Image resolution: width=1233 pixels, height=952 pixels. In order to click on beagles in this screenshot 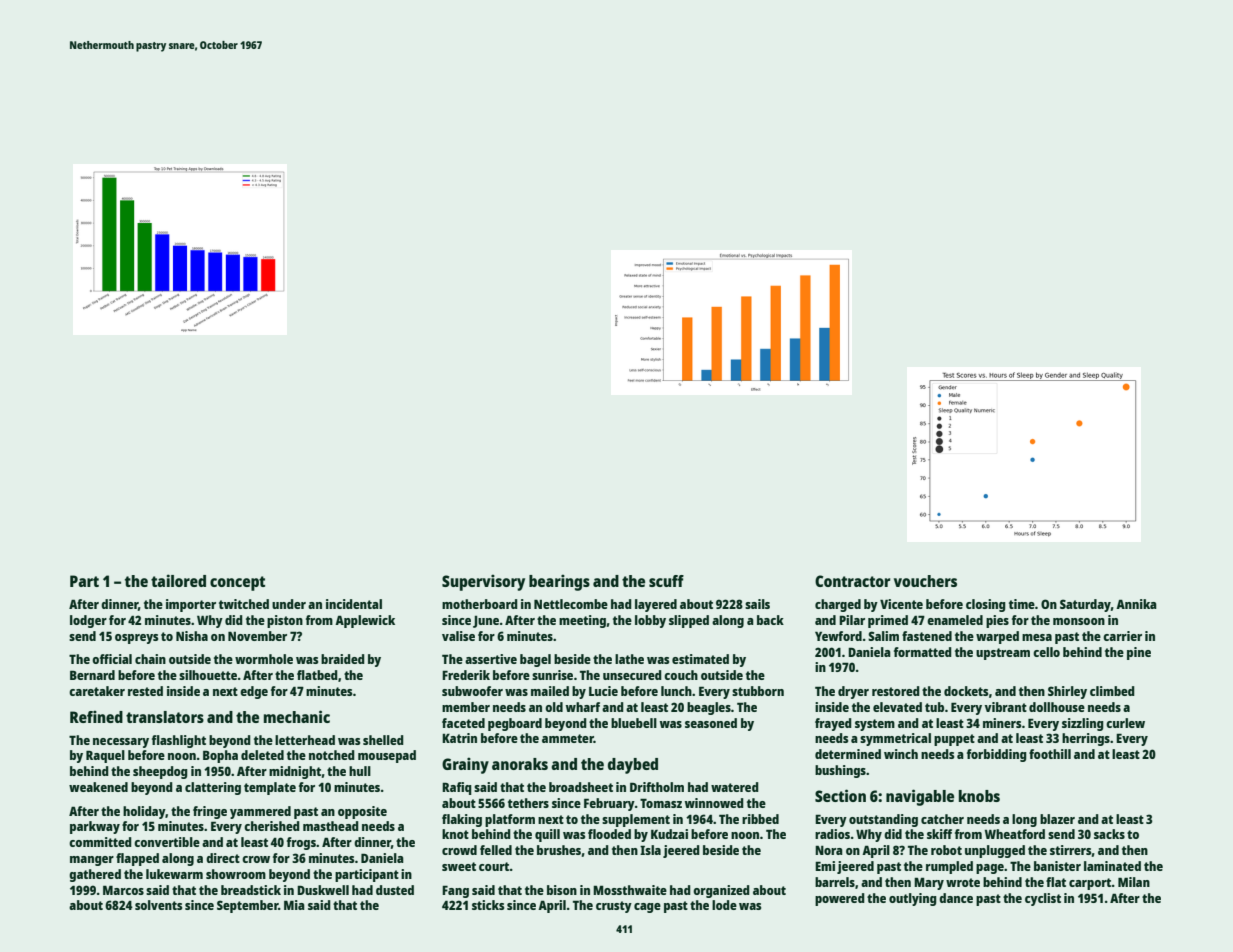, I will do `click(709, 708)`.
